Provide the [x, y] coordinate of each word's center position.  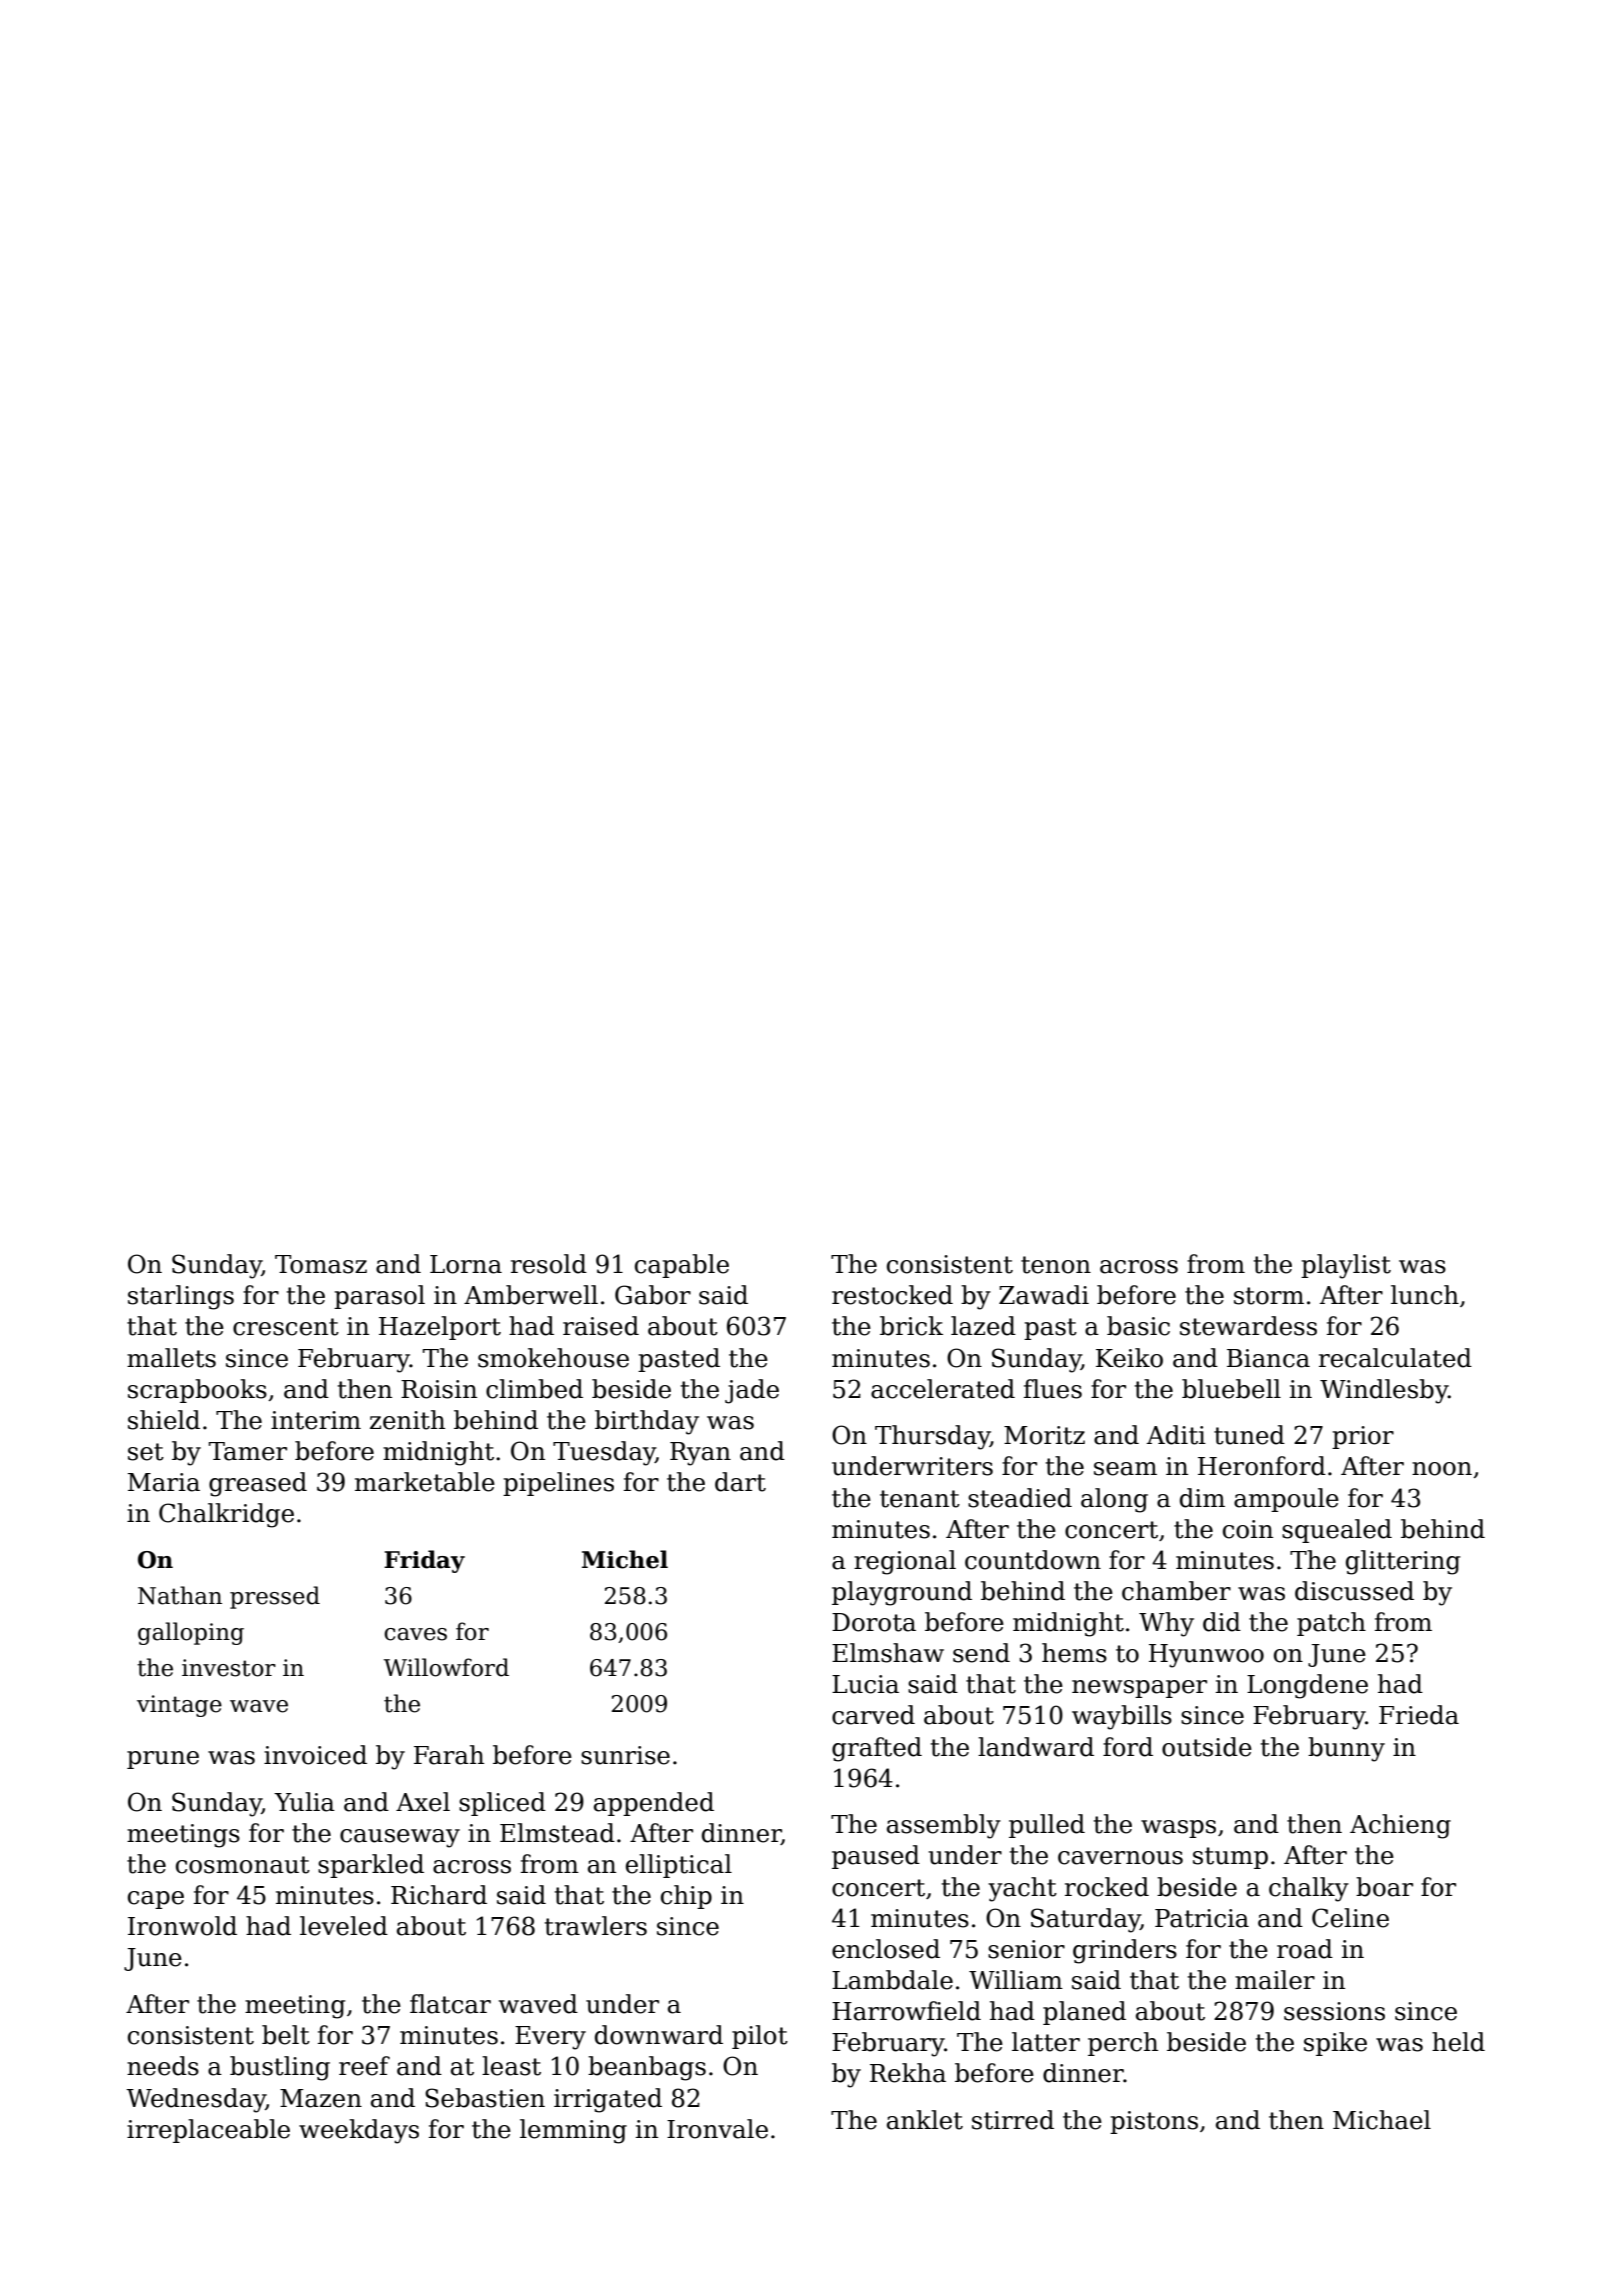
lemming [573, 2131]
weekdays [359, 2131]
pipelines [558, 1484]
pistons [1154, 2122]
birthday [647, 1422]
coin [1248, 1529]
